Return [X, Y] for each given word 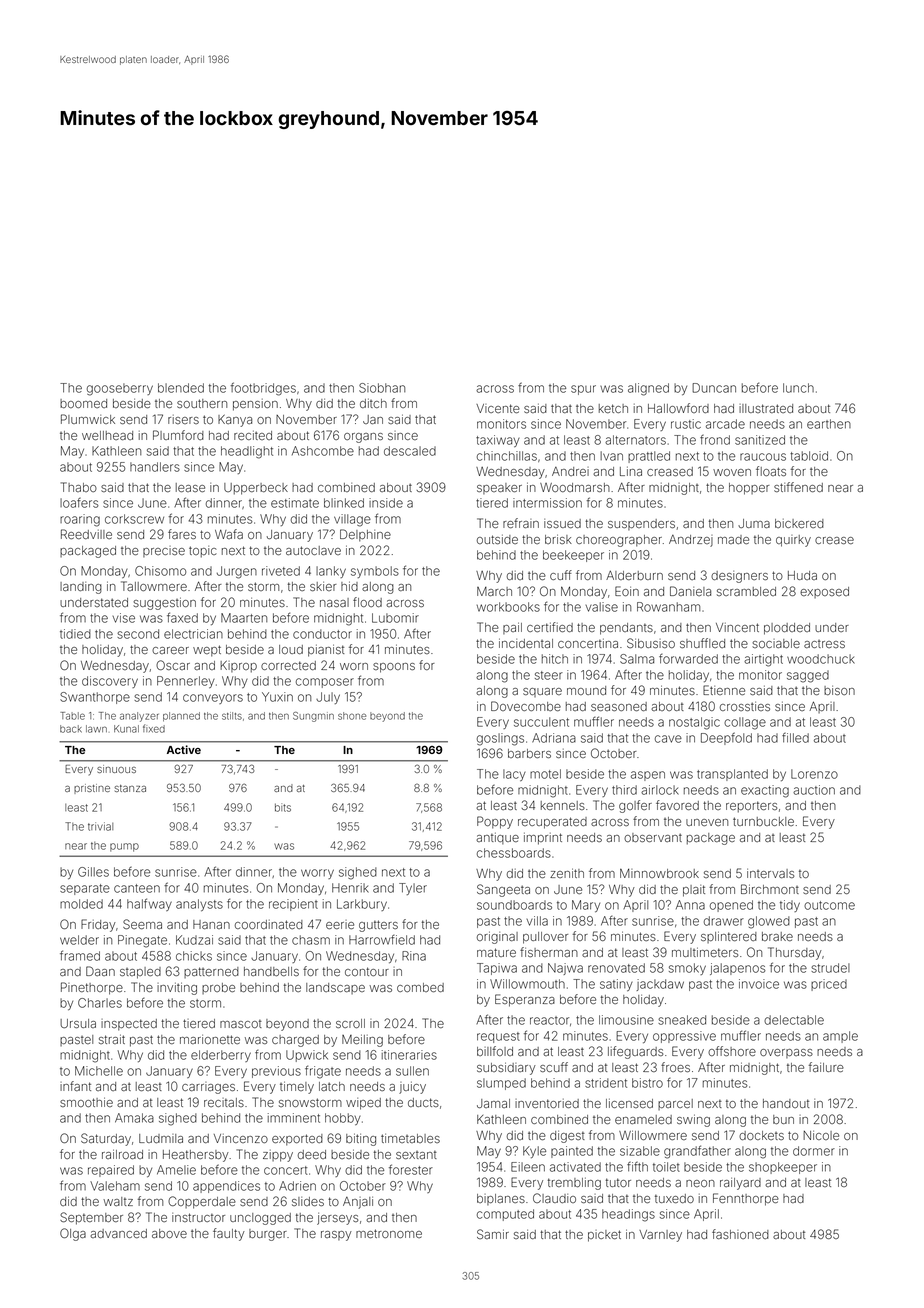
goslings [500, 739]
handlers [155, 467]
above [169, 1233]
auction [814, 790]
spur [583, 390]
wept [207, 651]
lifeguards [635, 1052]
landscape [335, 988]
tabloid [809, 456]
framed [80, 955]
